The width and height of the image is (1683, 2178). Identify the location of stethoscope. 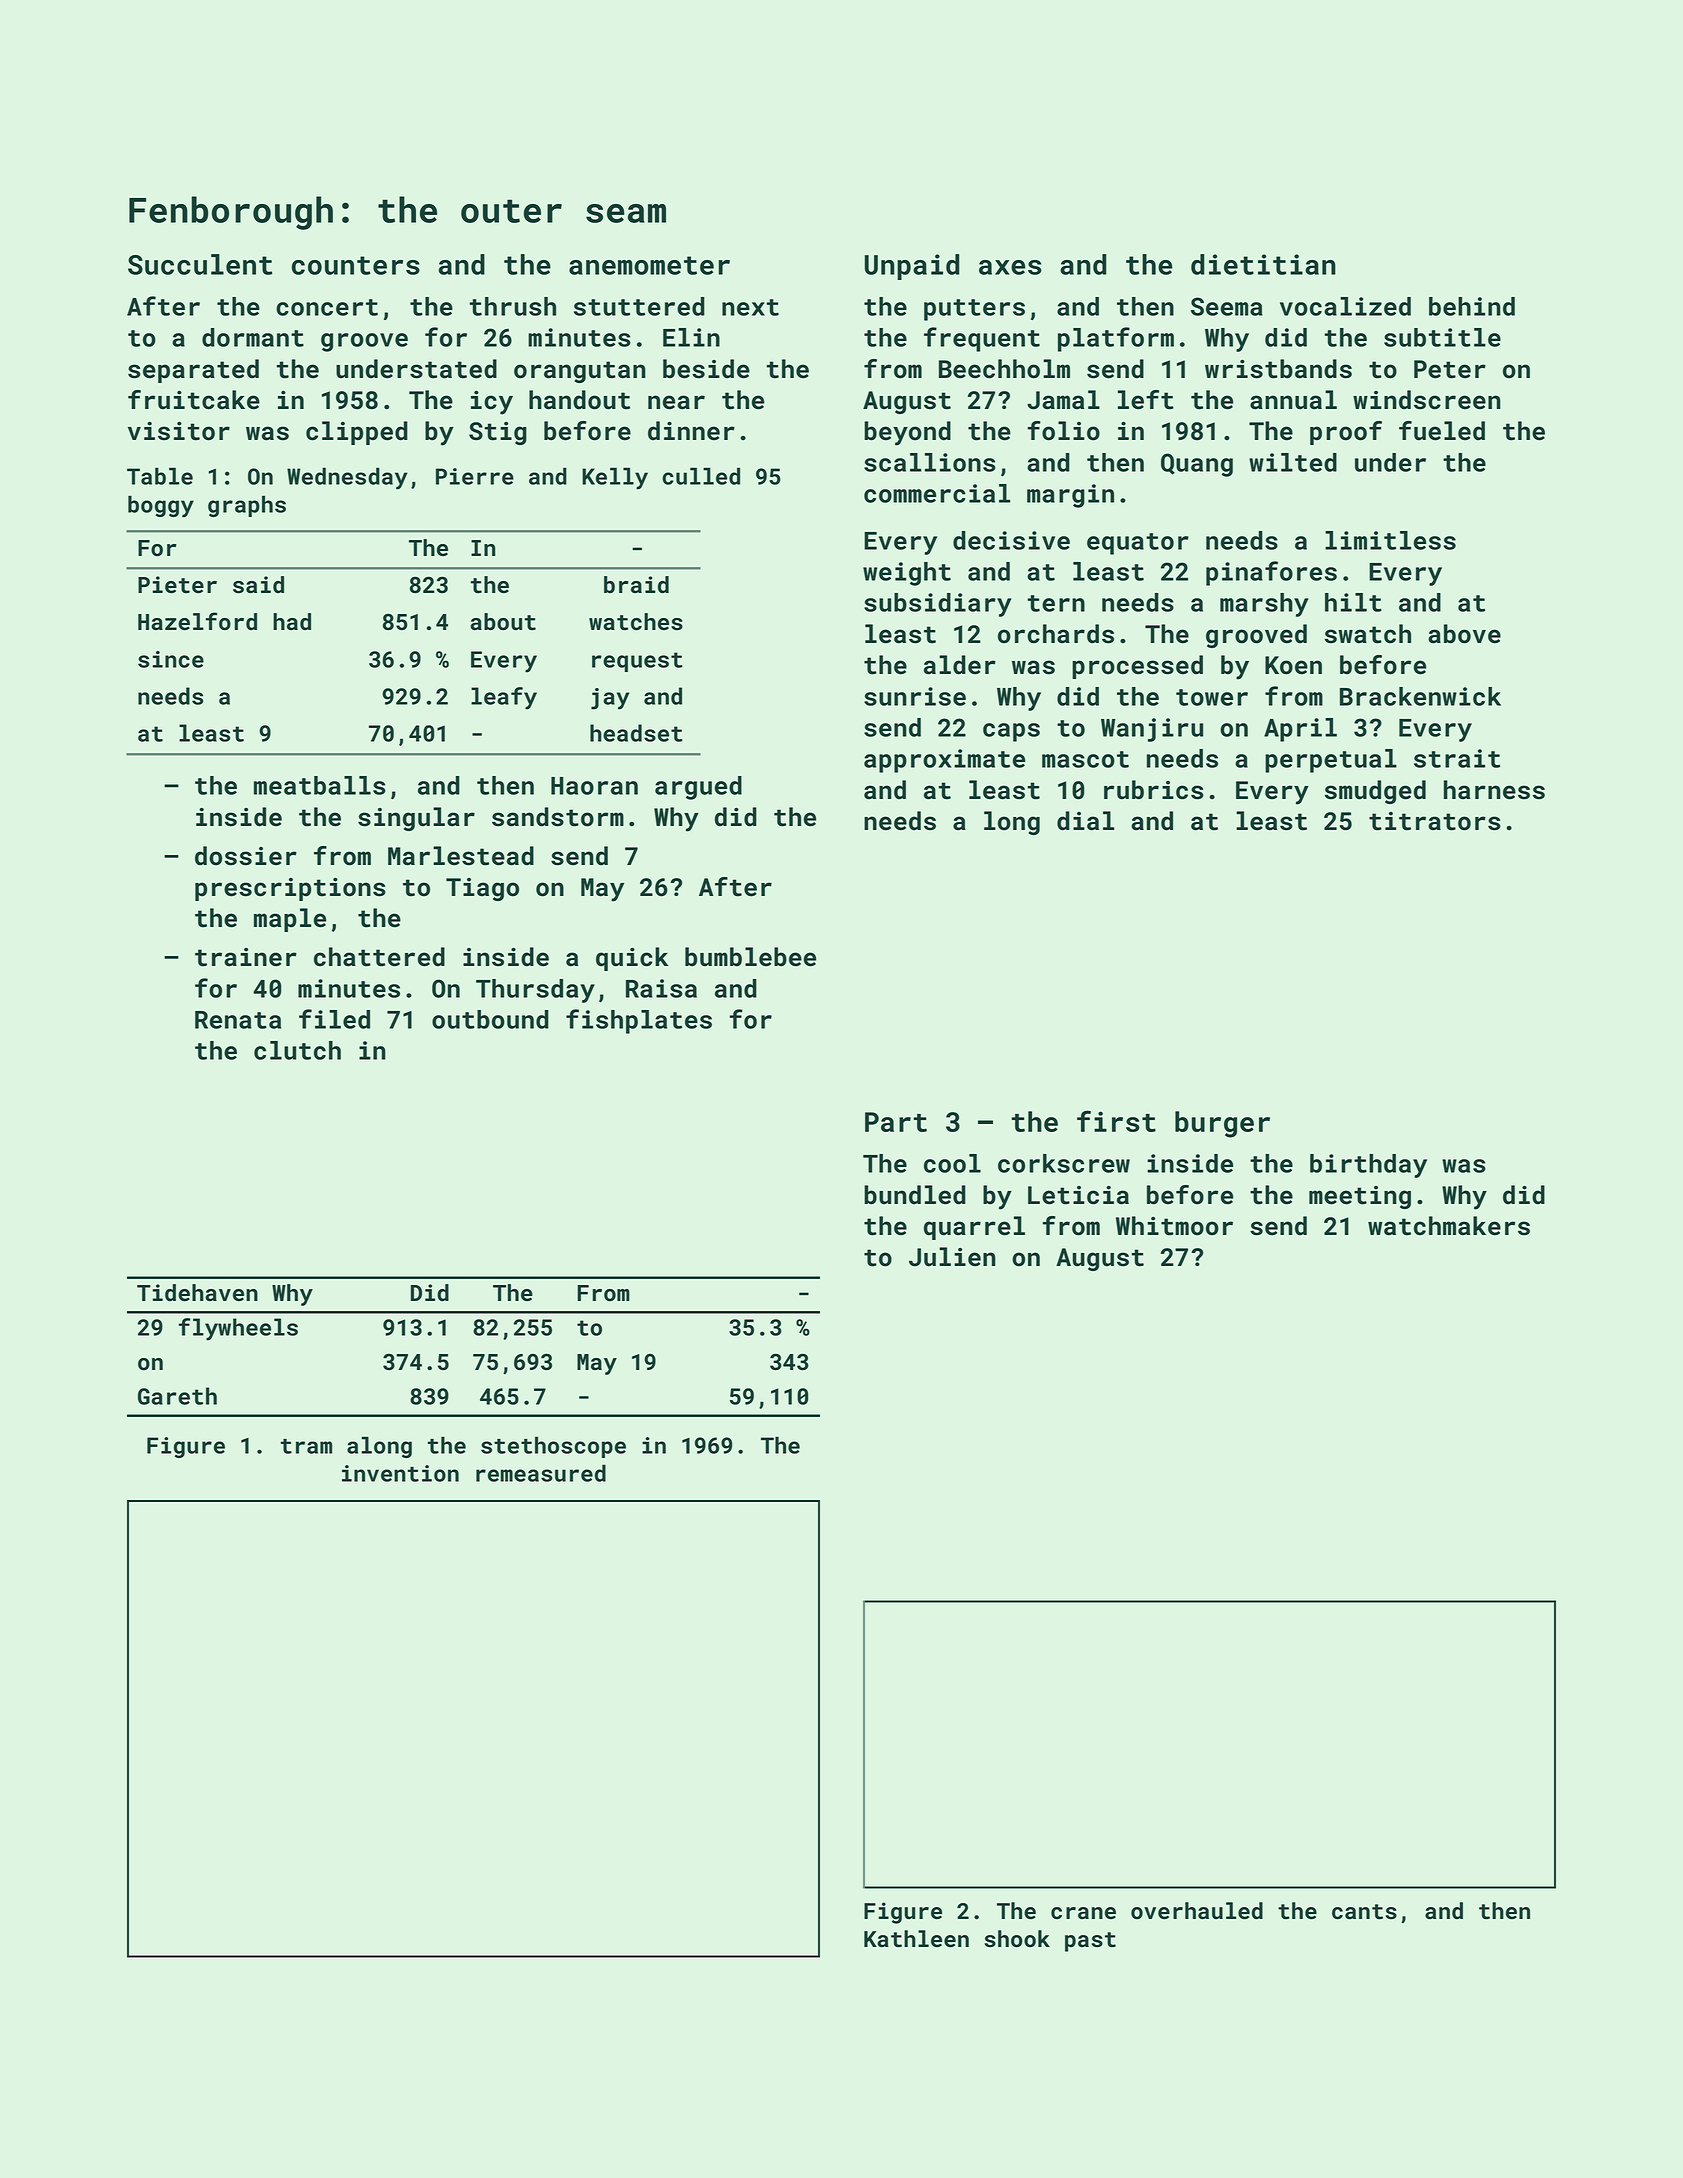
(553, 1447).
